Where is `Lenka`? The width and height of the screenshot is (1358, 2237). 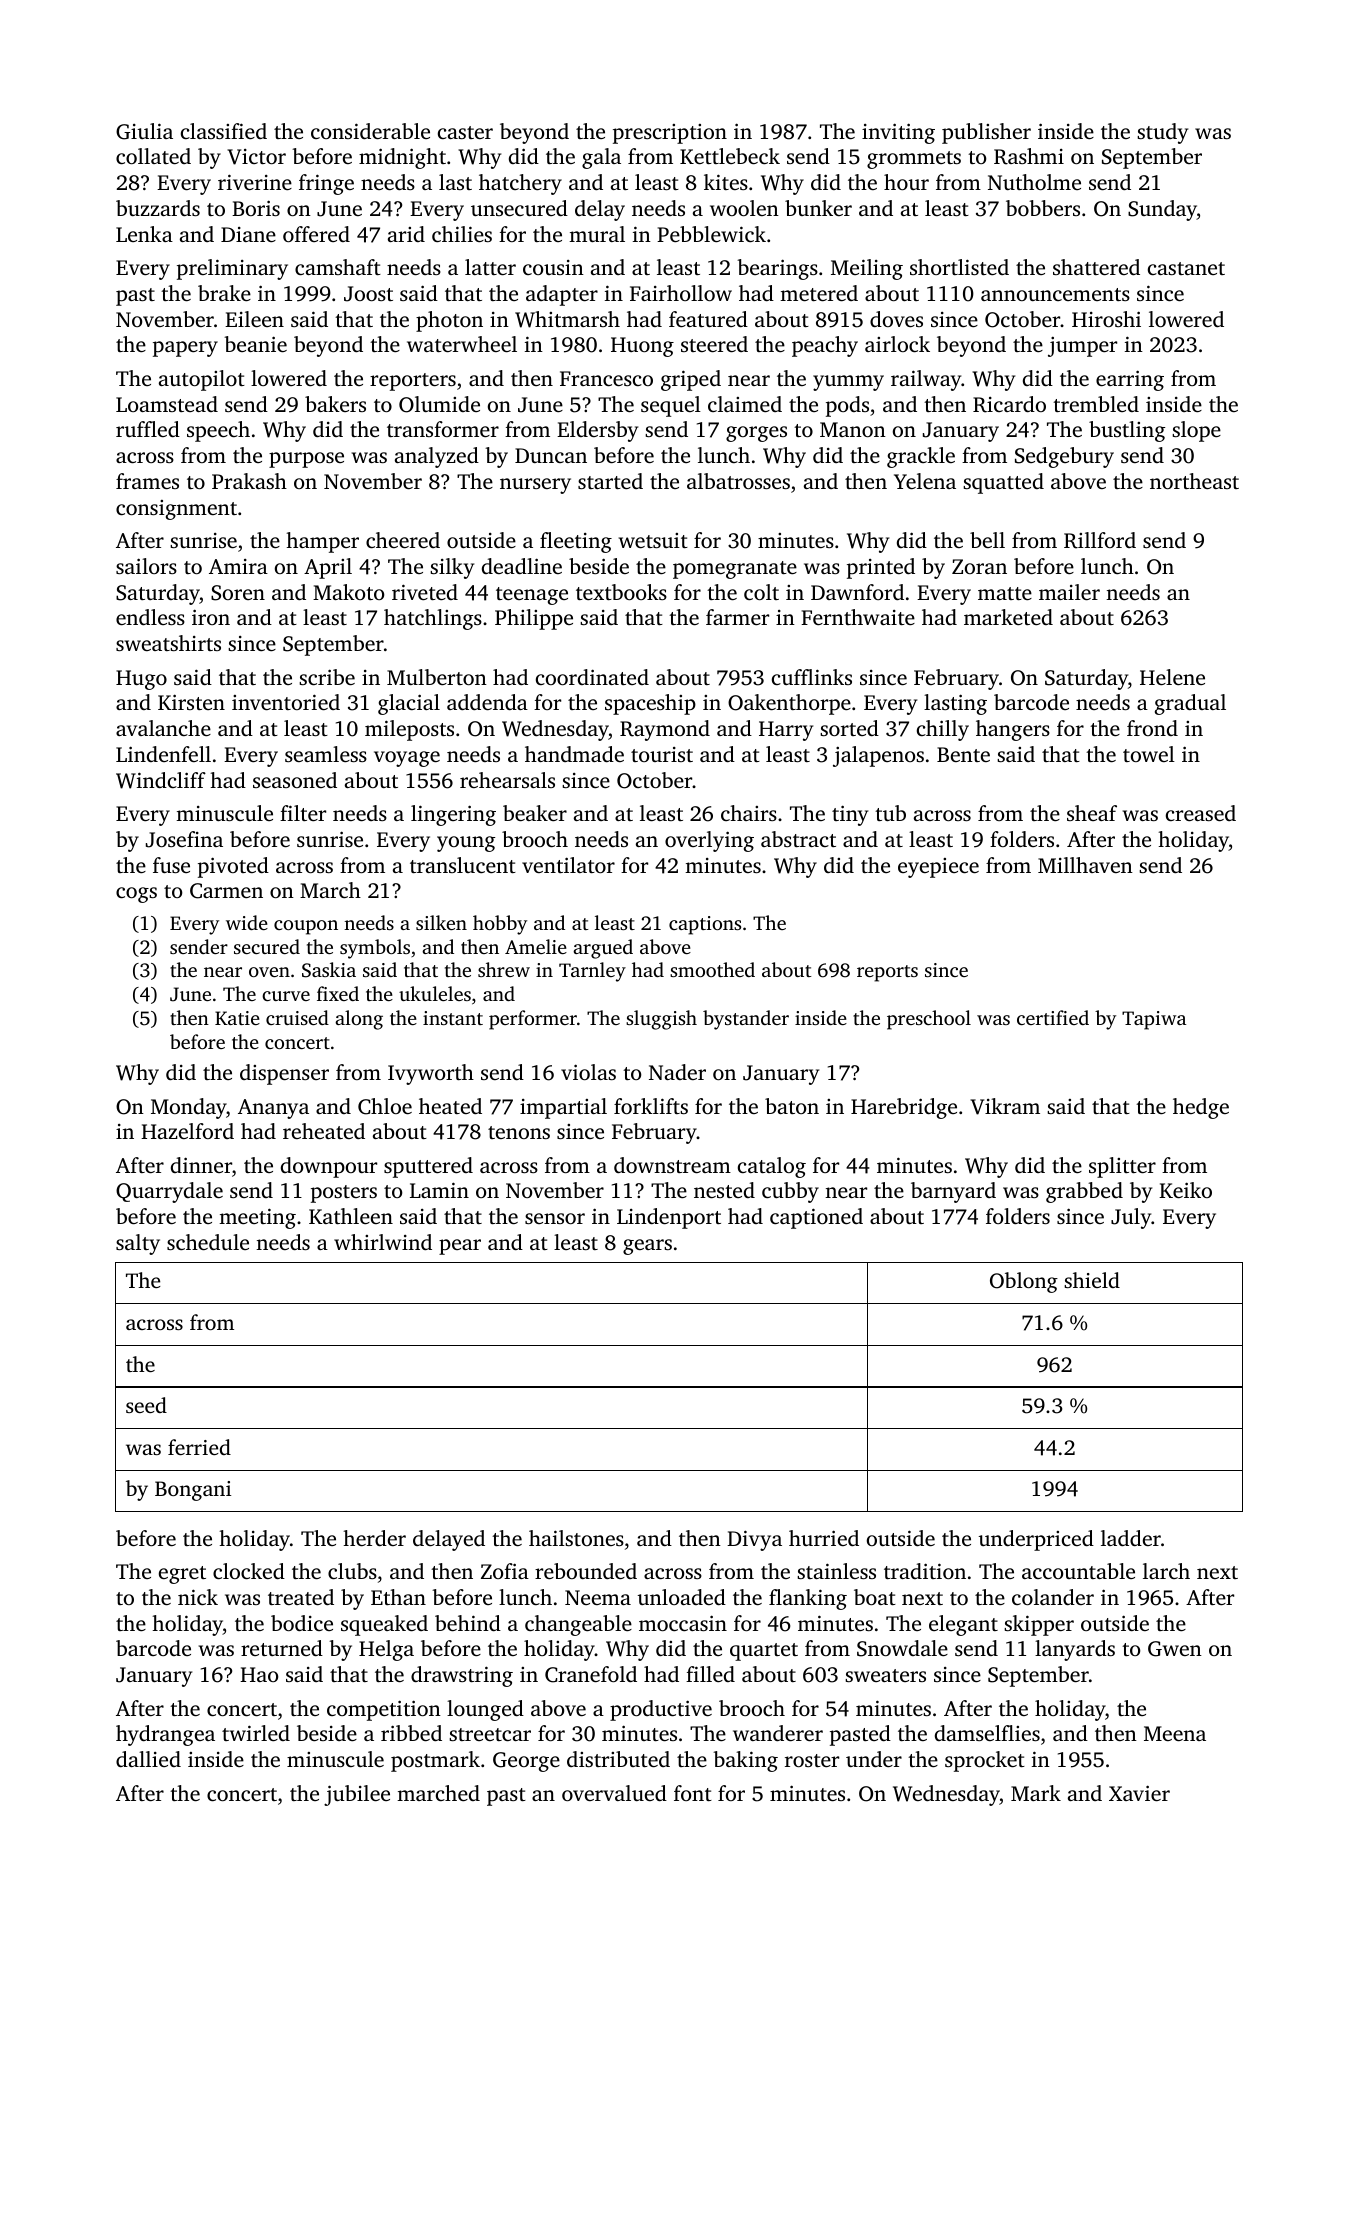
Lenka is located at coordinates (144, 234).
